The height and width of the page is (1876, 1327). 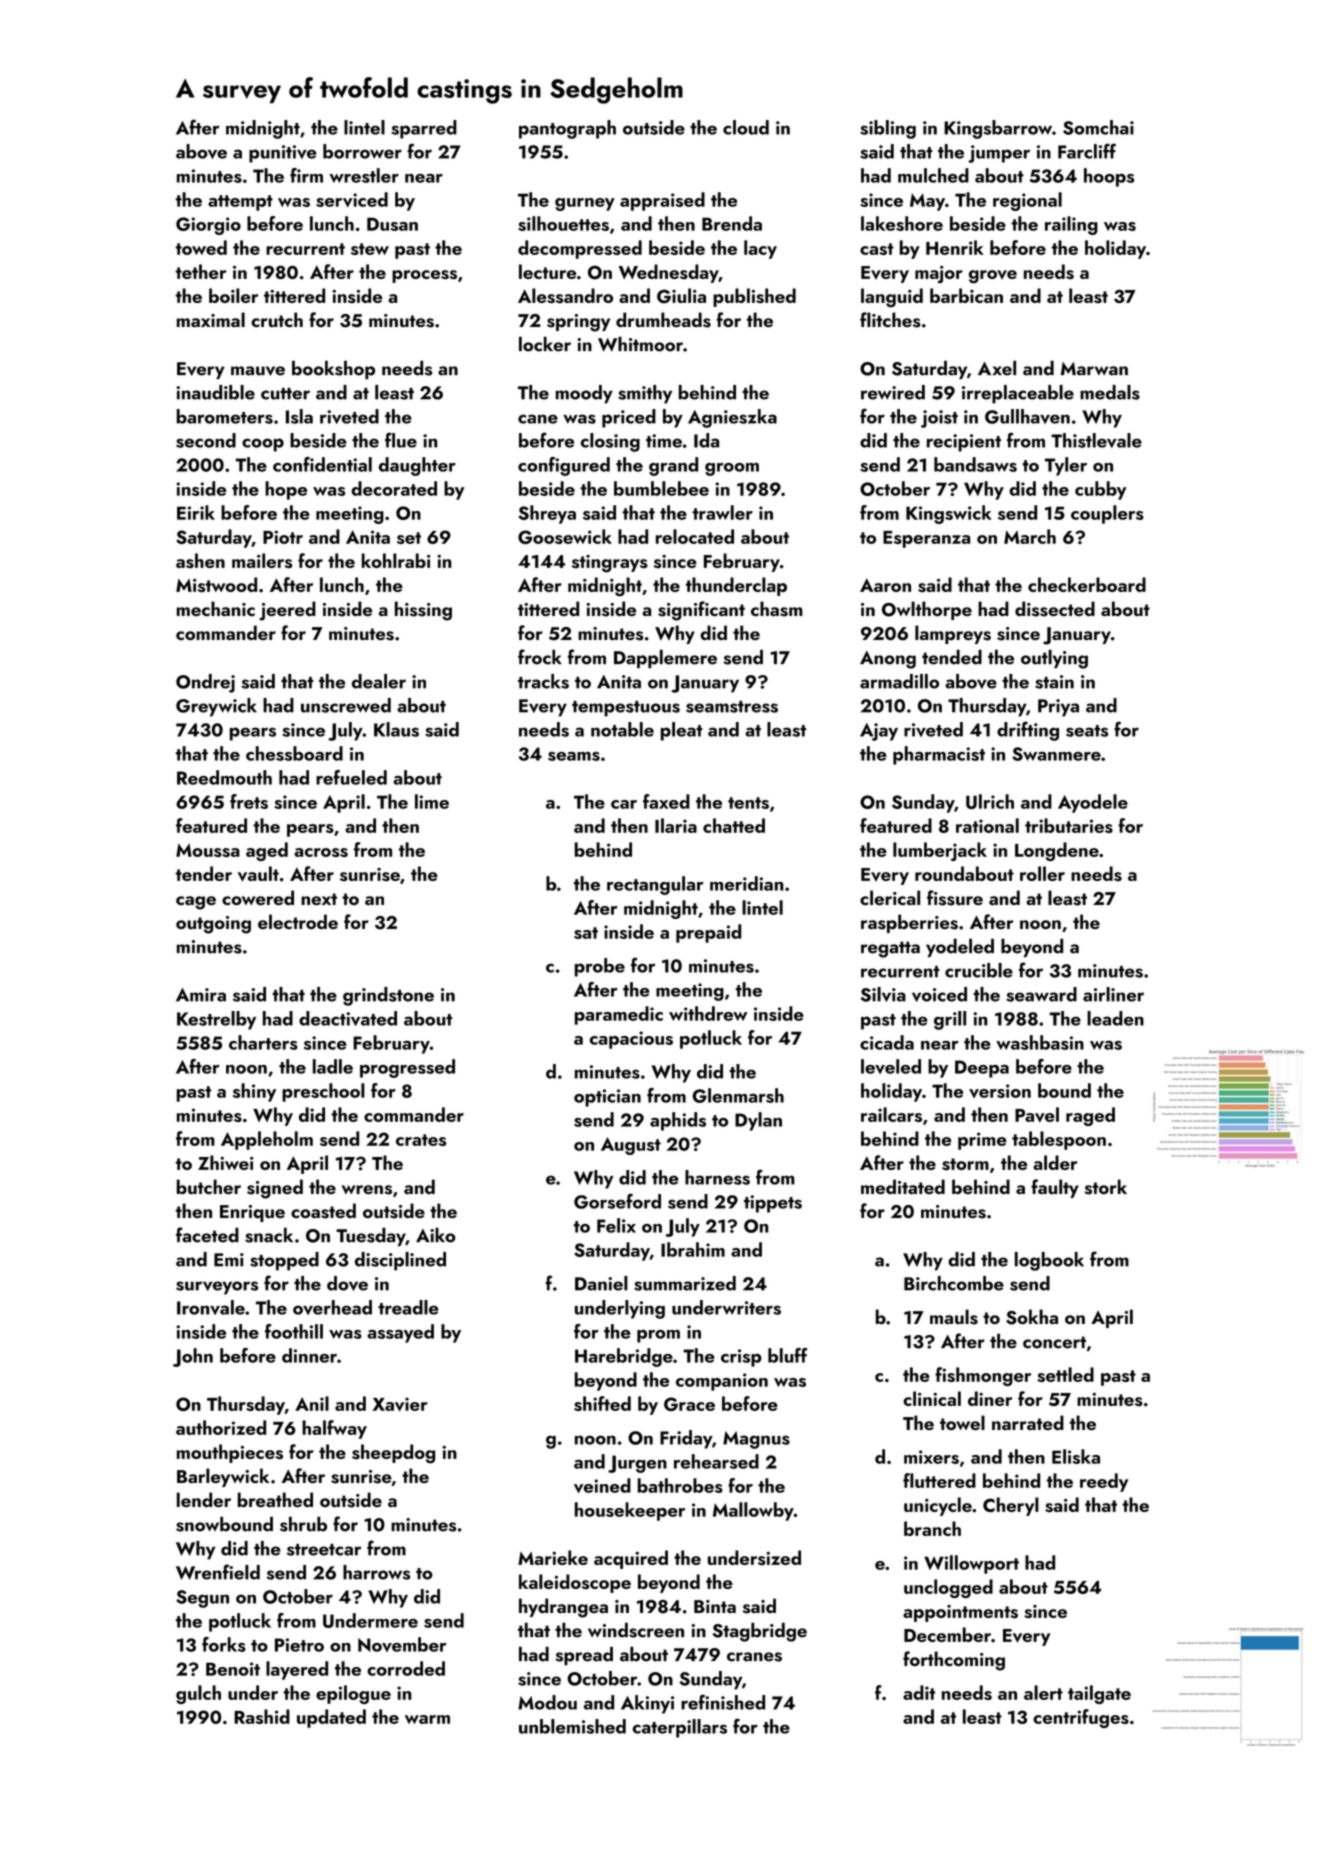 What do you see at coordinates (888, 129) in the page?
I see `sibling` at bounding box center [888, 129].
